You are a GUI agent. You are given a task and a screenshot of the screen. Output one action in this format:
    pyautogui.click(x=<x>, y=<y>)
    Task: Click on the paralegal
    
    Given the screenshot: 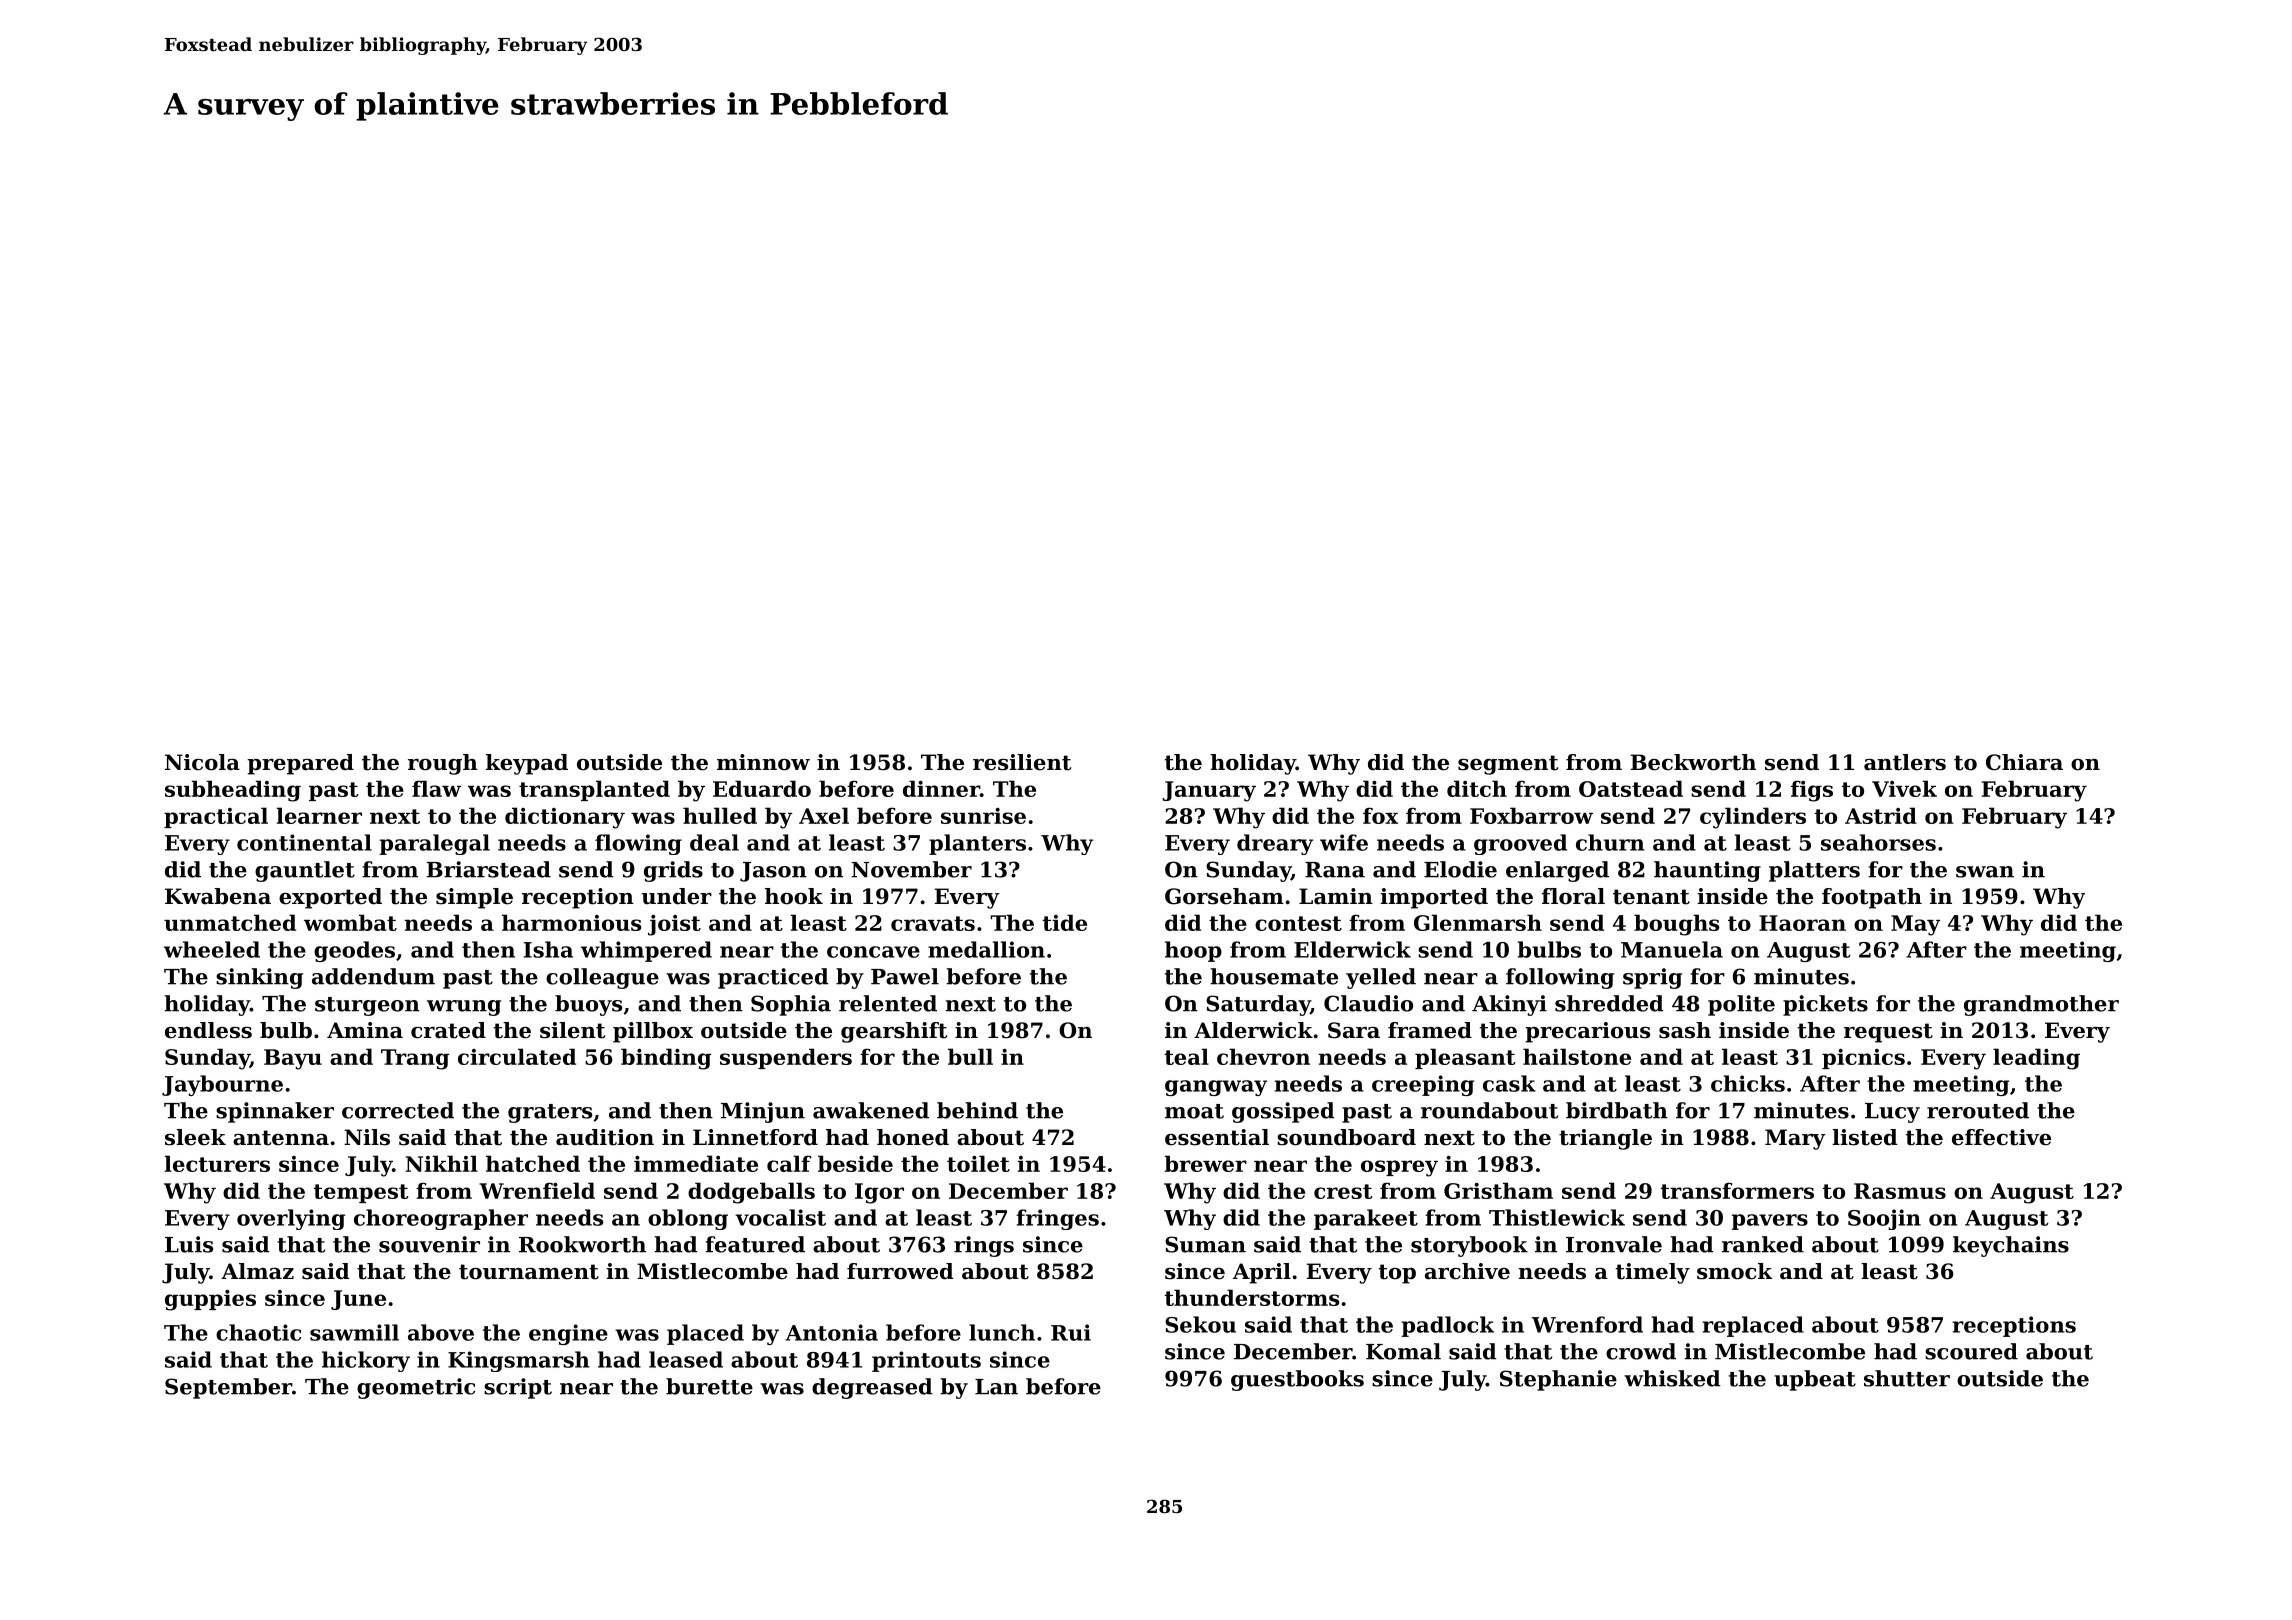 What is the action you would take?
    pyautogui.click(x=435, y=844)
